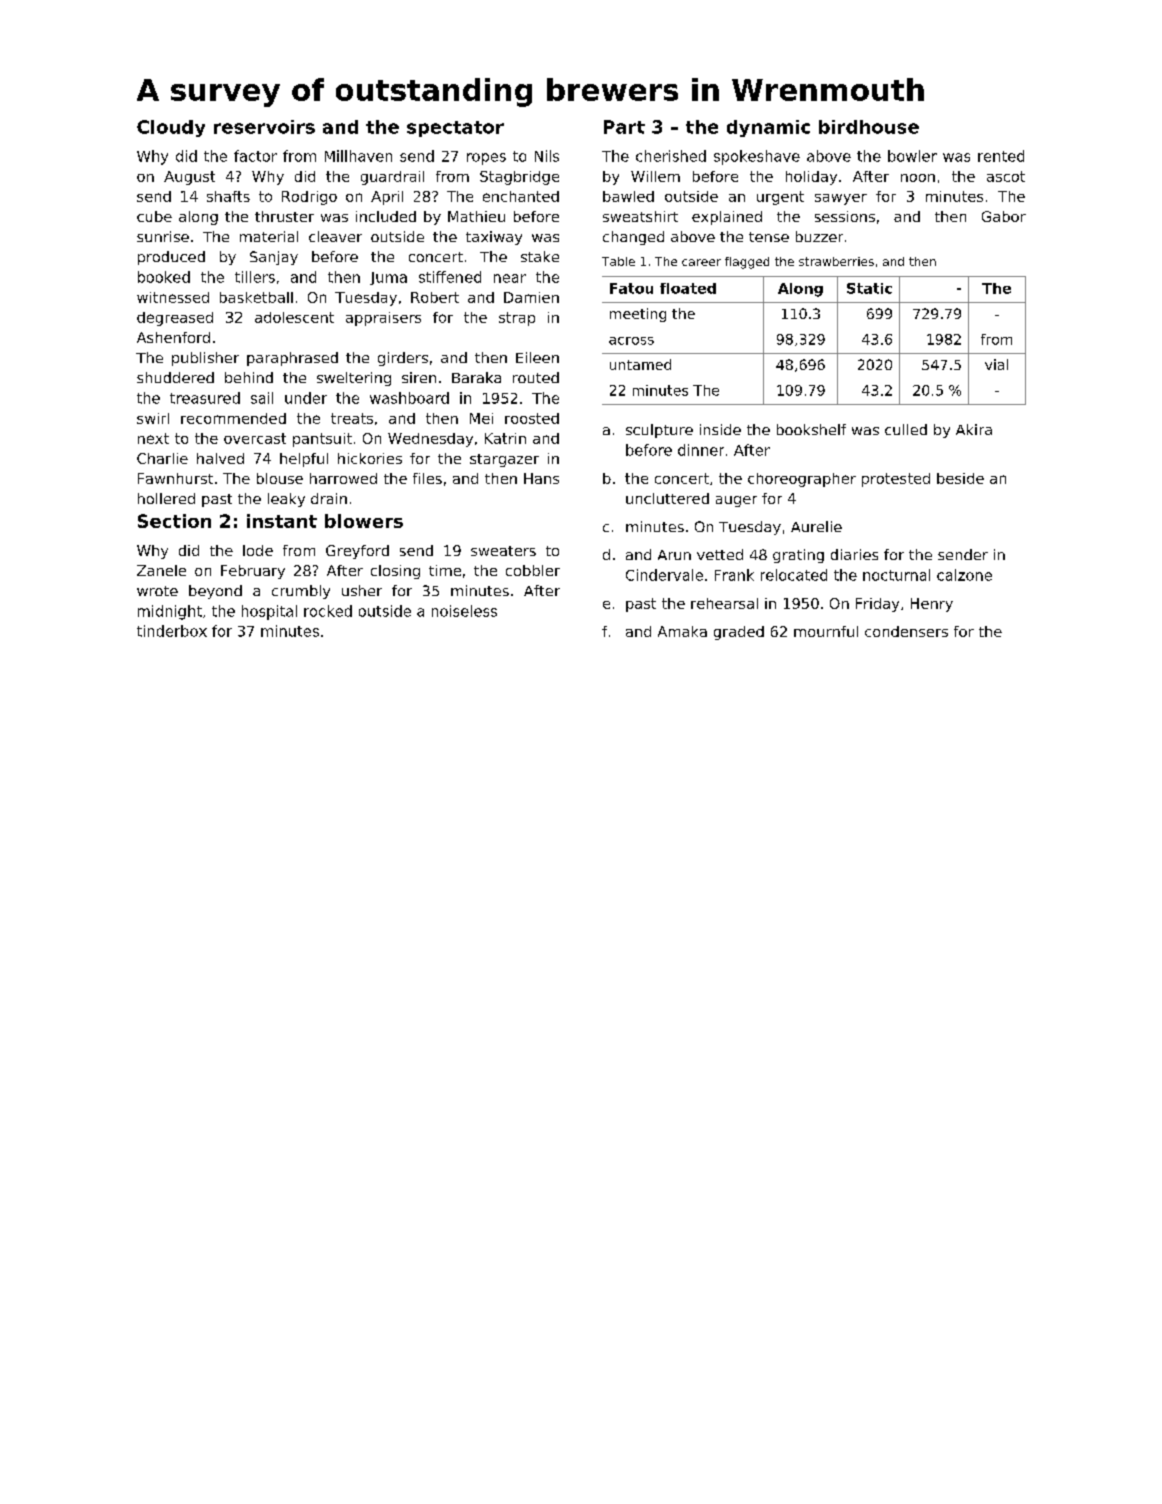  What do you see at coordinates (171, 258) in the document?
I see `produced` at bounding box center [171, 258].
